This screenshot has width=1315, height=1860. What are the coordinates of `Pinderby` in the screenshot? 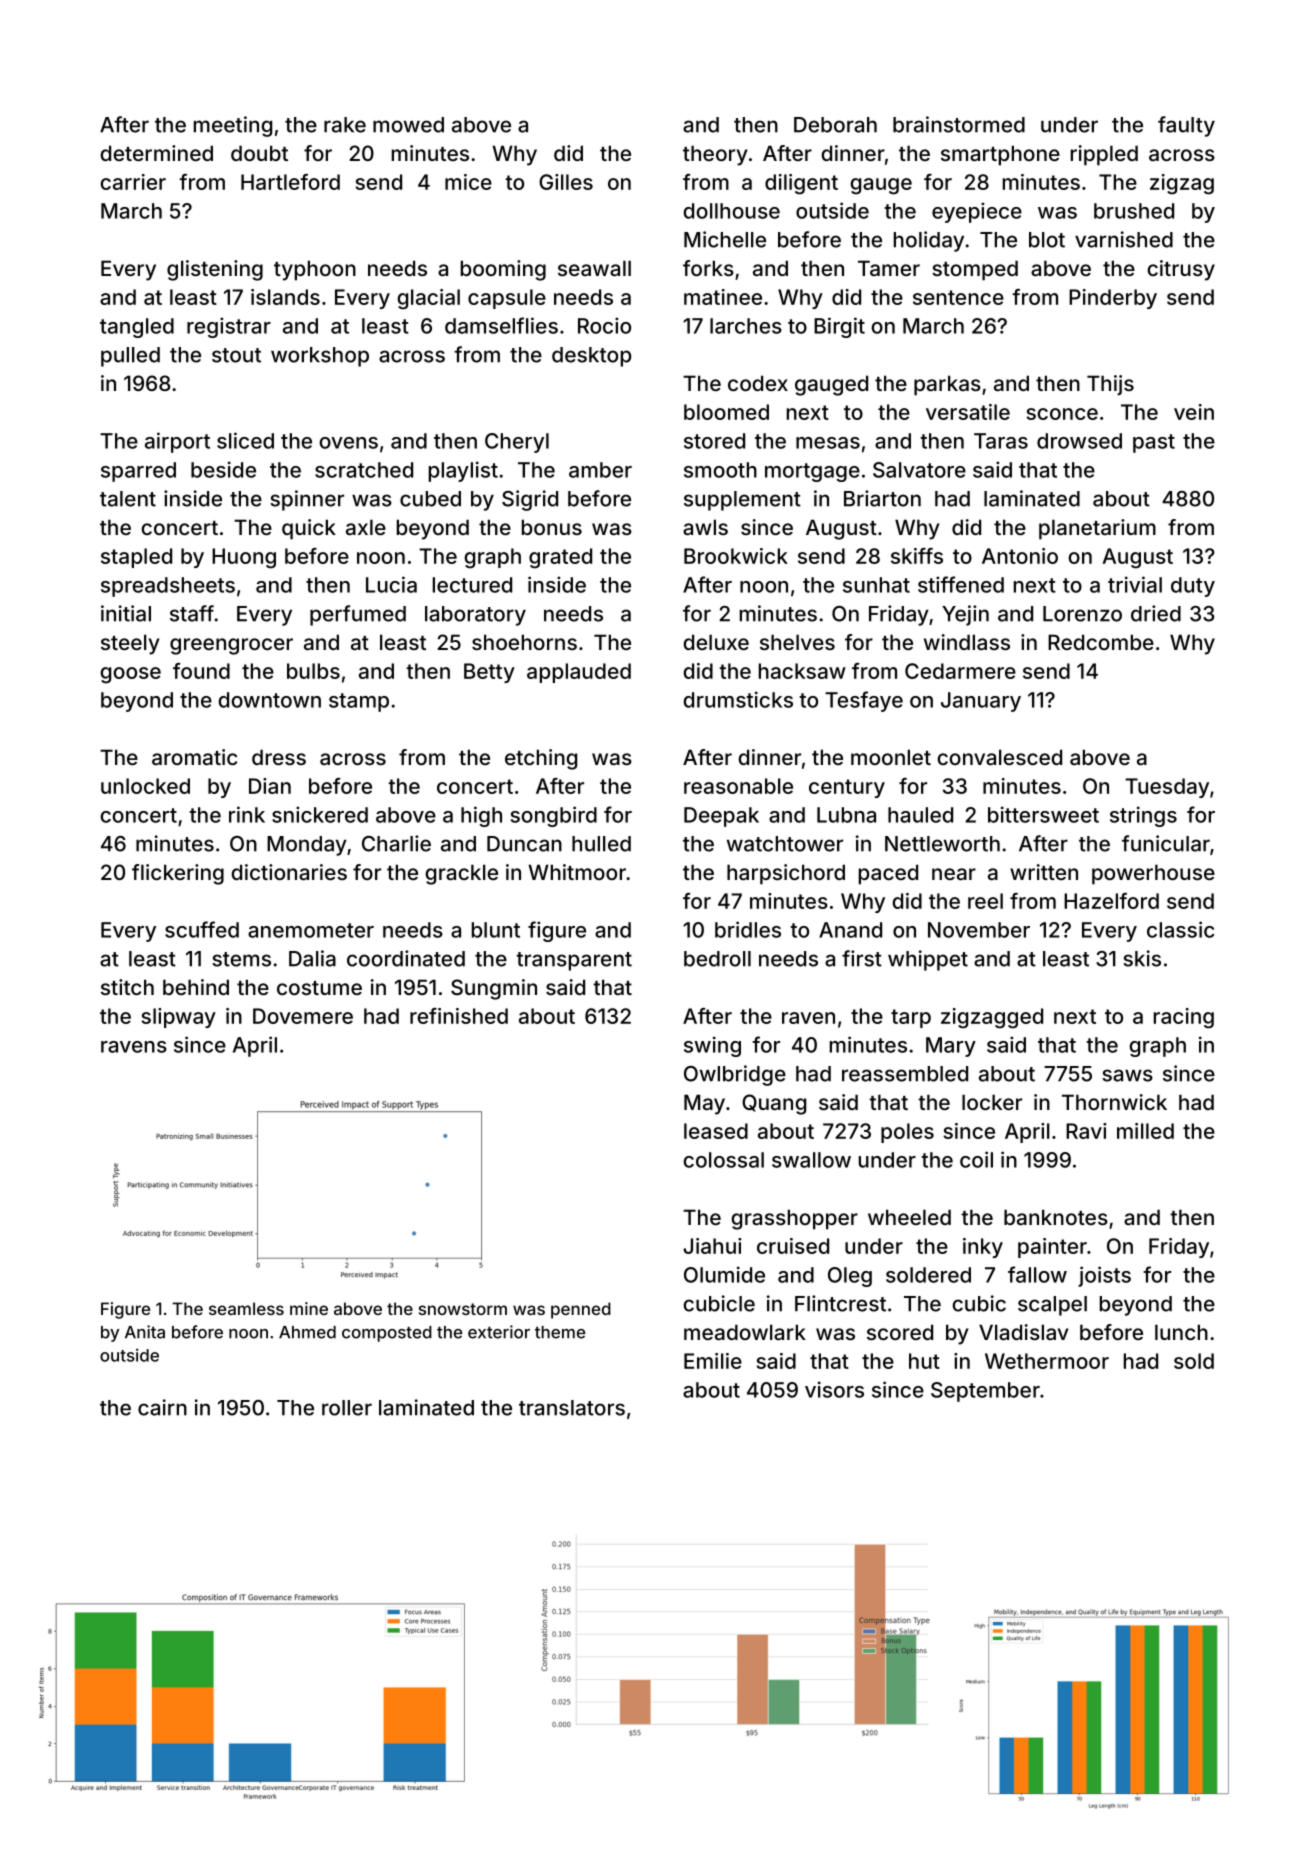 It's located at (1113, 299).
